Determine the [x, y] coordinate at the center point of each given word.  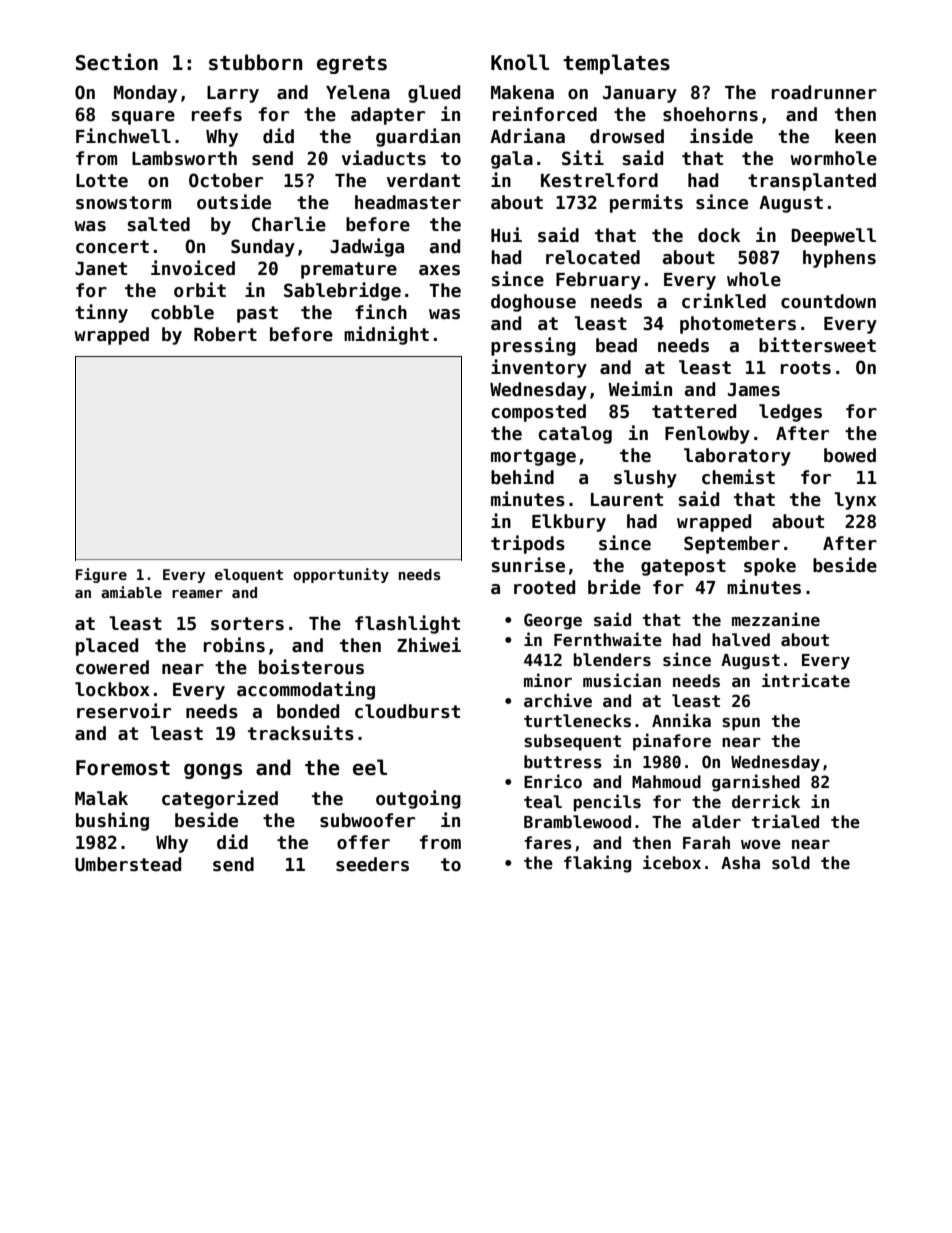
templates [616, 64]
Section [117, 62]
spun [741, 724]
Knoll [520, 62]
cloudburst [407, 711]
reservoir [124, 711]
